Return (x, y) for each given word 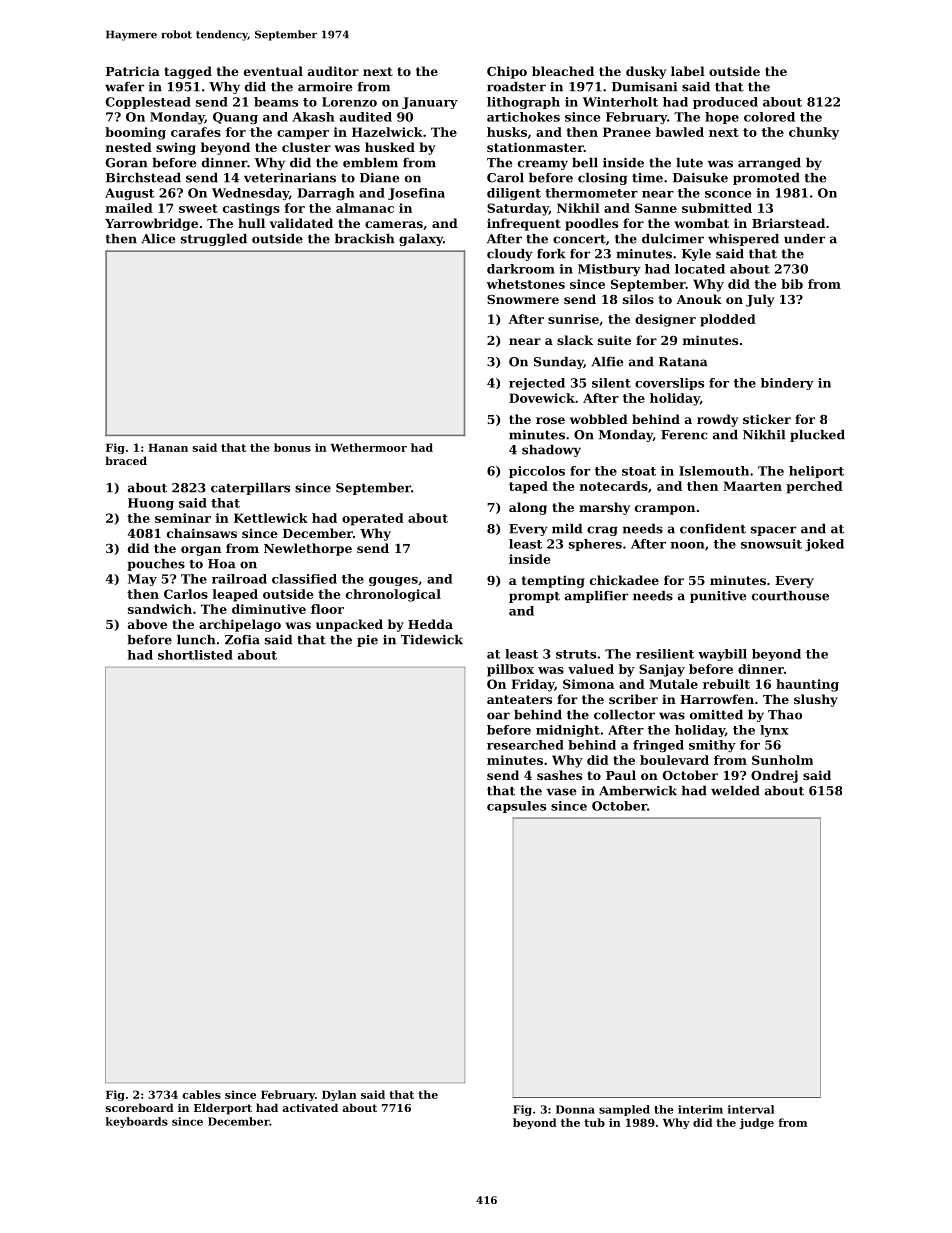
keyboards (137, 1122)
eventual (273, 71)
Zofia (242, 640)
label (688, 71)
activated (310, 1107)
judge (756, 1123)
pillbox (510, 670)
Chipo (507, 72)
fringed (658, 746)
